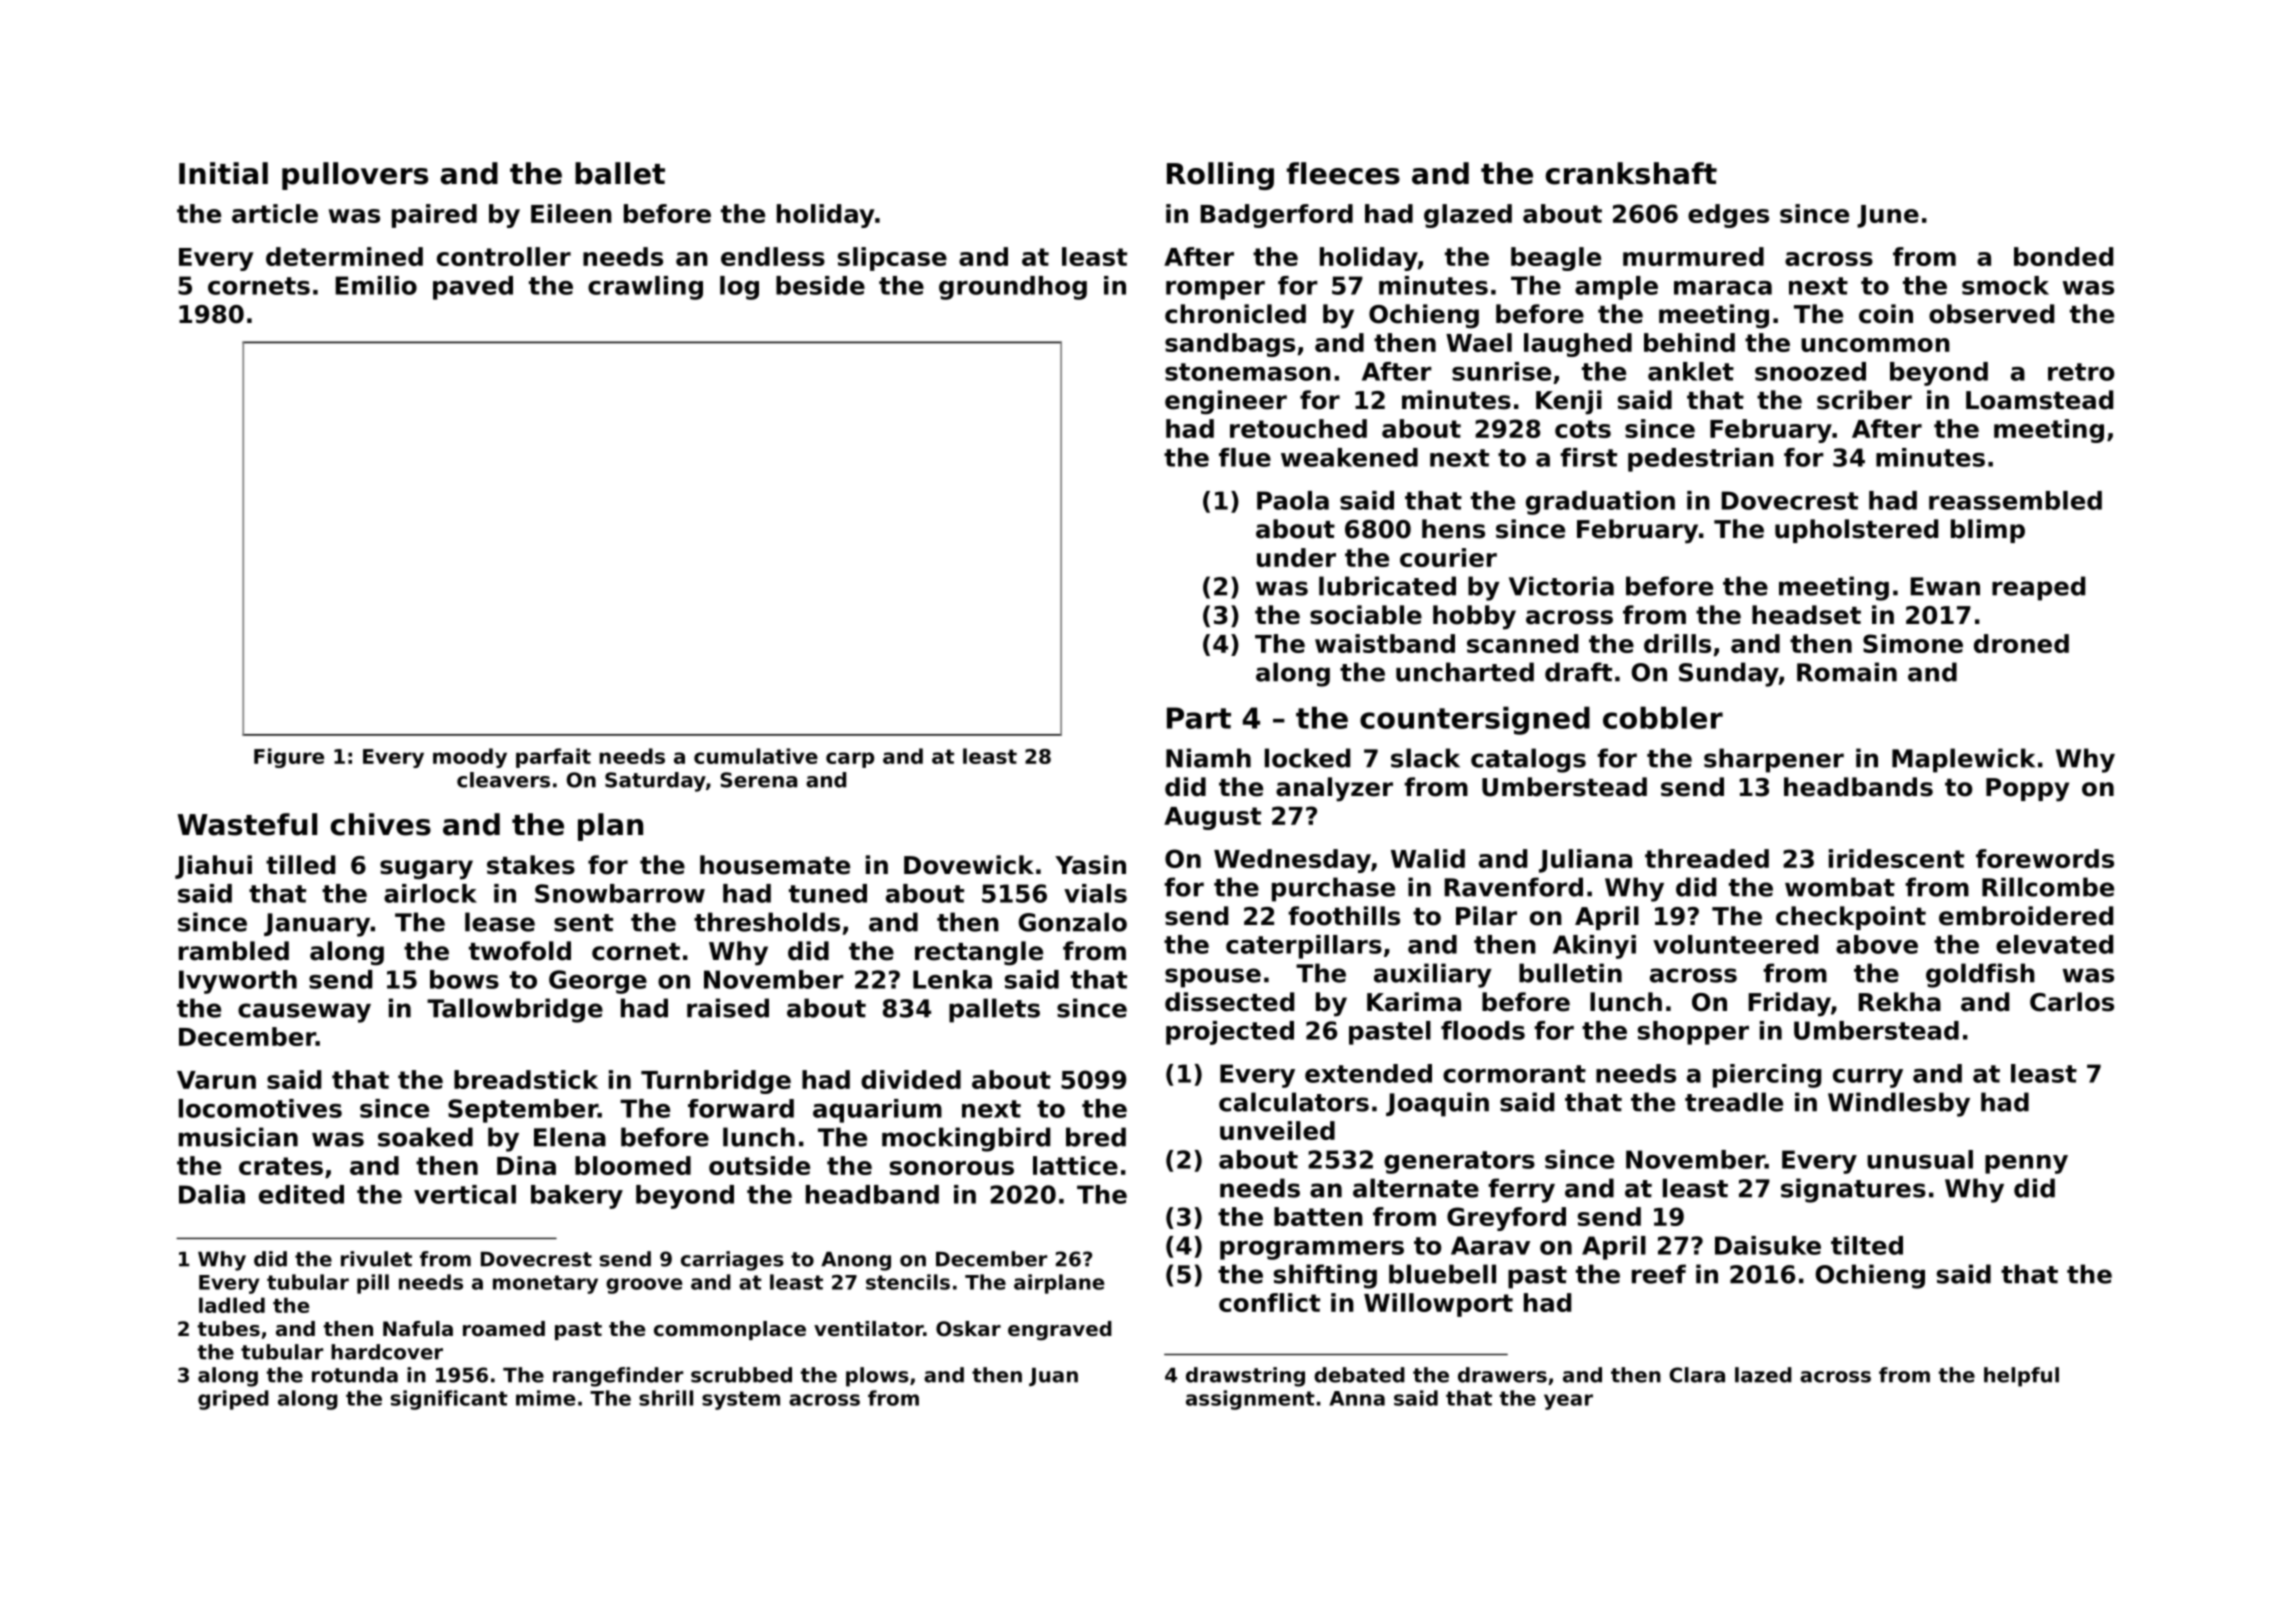  I want to click on rectangle, so click(979, 953).
